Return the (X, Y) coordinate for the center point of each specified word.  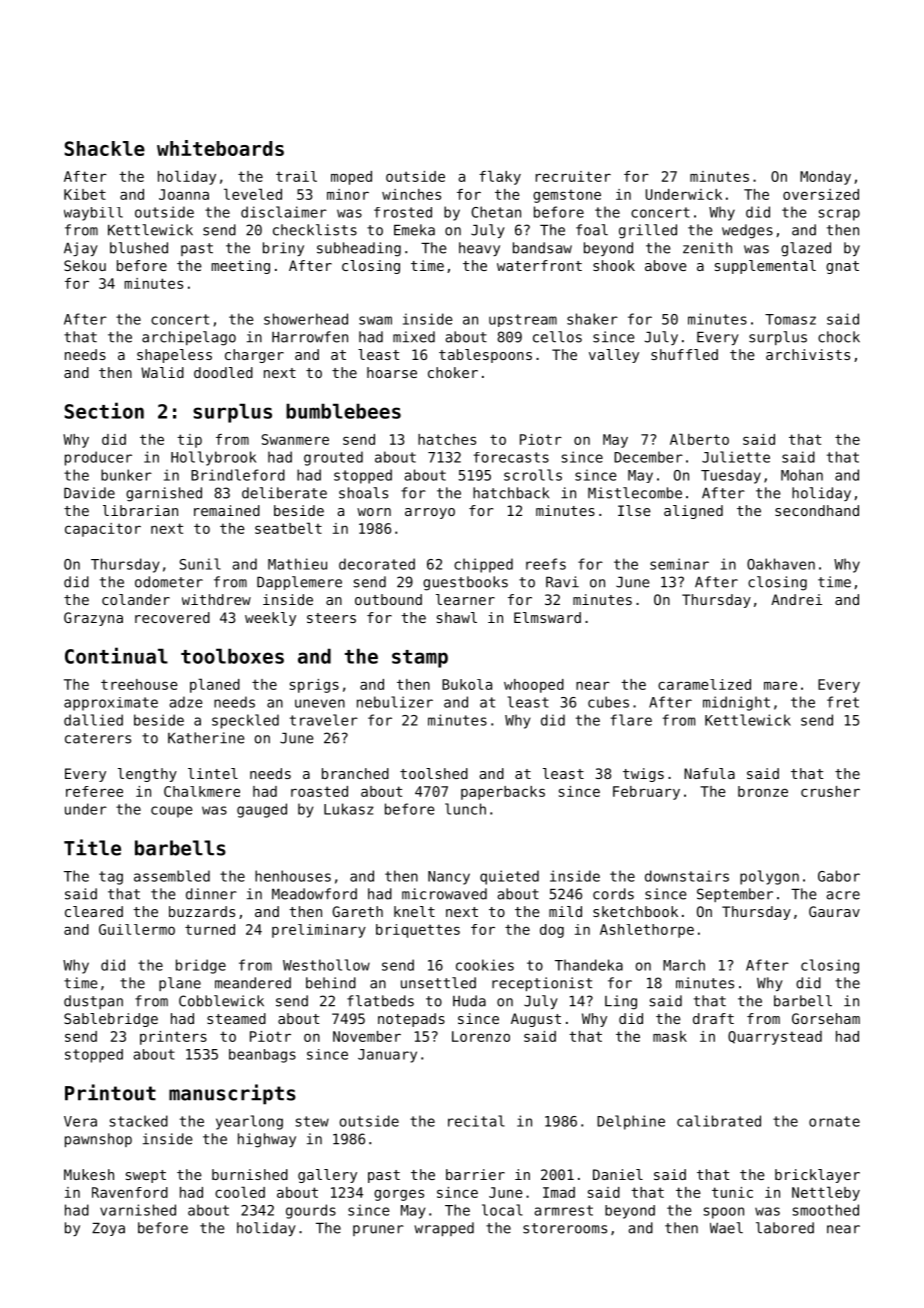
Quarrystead (775, 1038)
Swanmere (295, 439)
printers (173, 1038)
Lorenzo (481, 1036)
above (666, 265)
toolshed (434, 773)
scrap (839, 215)
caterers (98, 738)
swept (146, 1176)
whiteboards (220, 148)
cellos (557, 337)
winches (411, 194)
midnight (736, 703)
